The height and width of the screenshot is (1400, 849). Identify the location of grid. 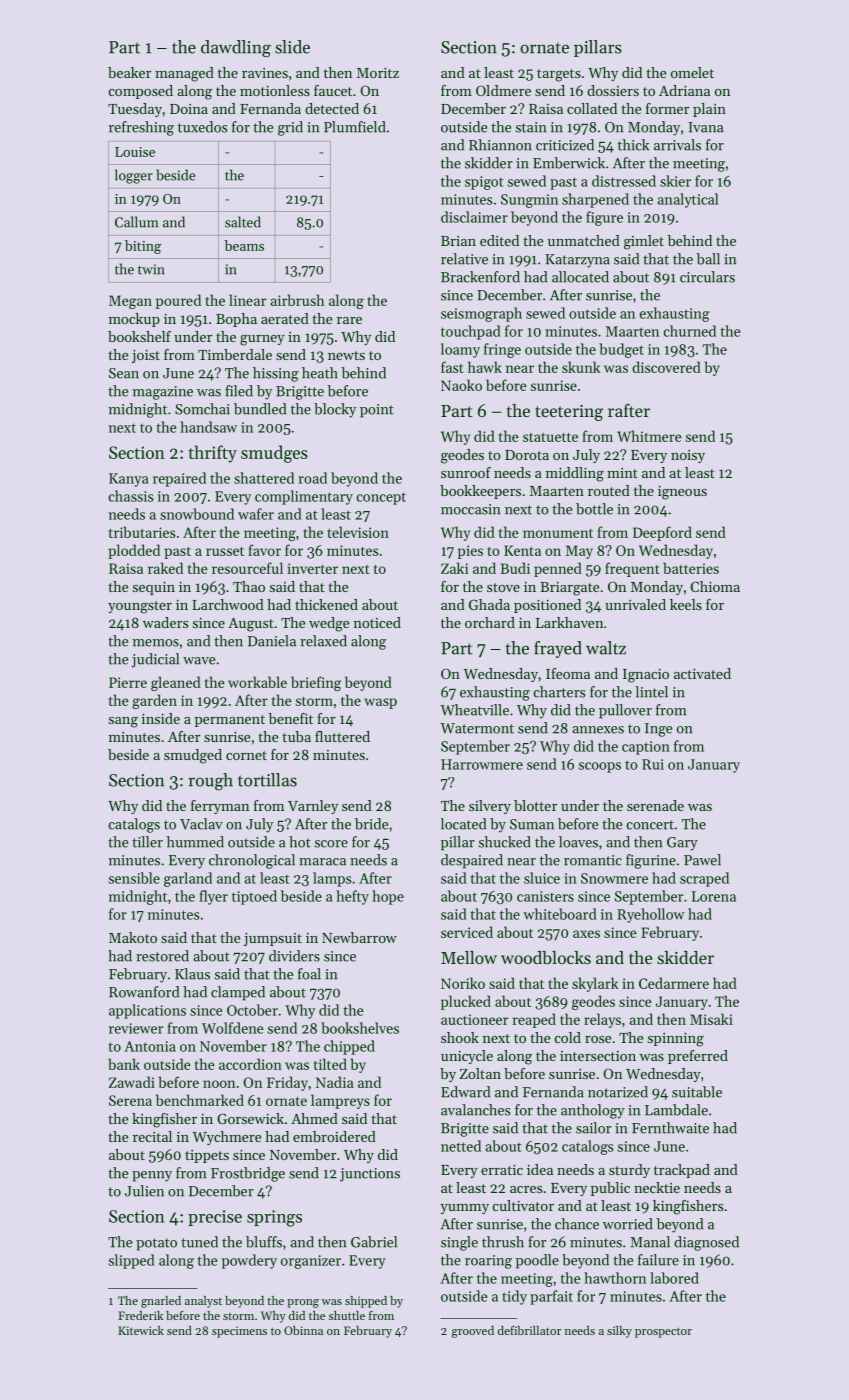
(290, 128).
